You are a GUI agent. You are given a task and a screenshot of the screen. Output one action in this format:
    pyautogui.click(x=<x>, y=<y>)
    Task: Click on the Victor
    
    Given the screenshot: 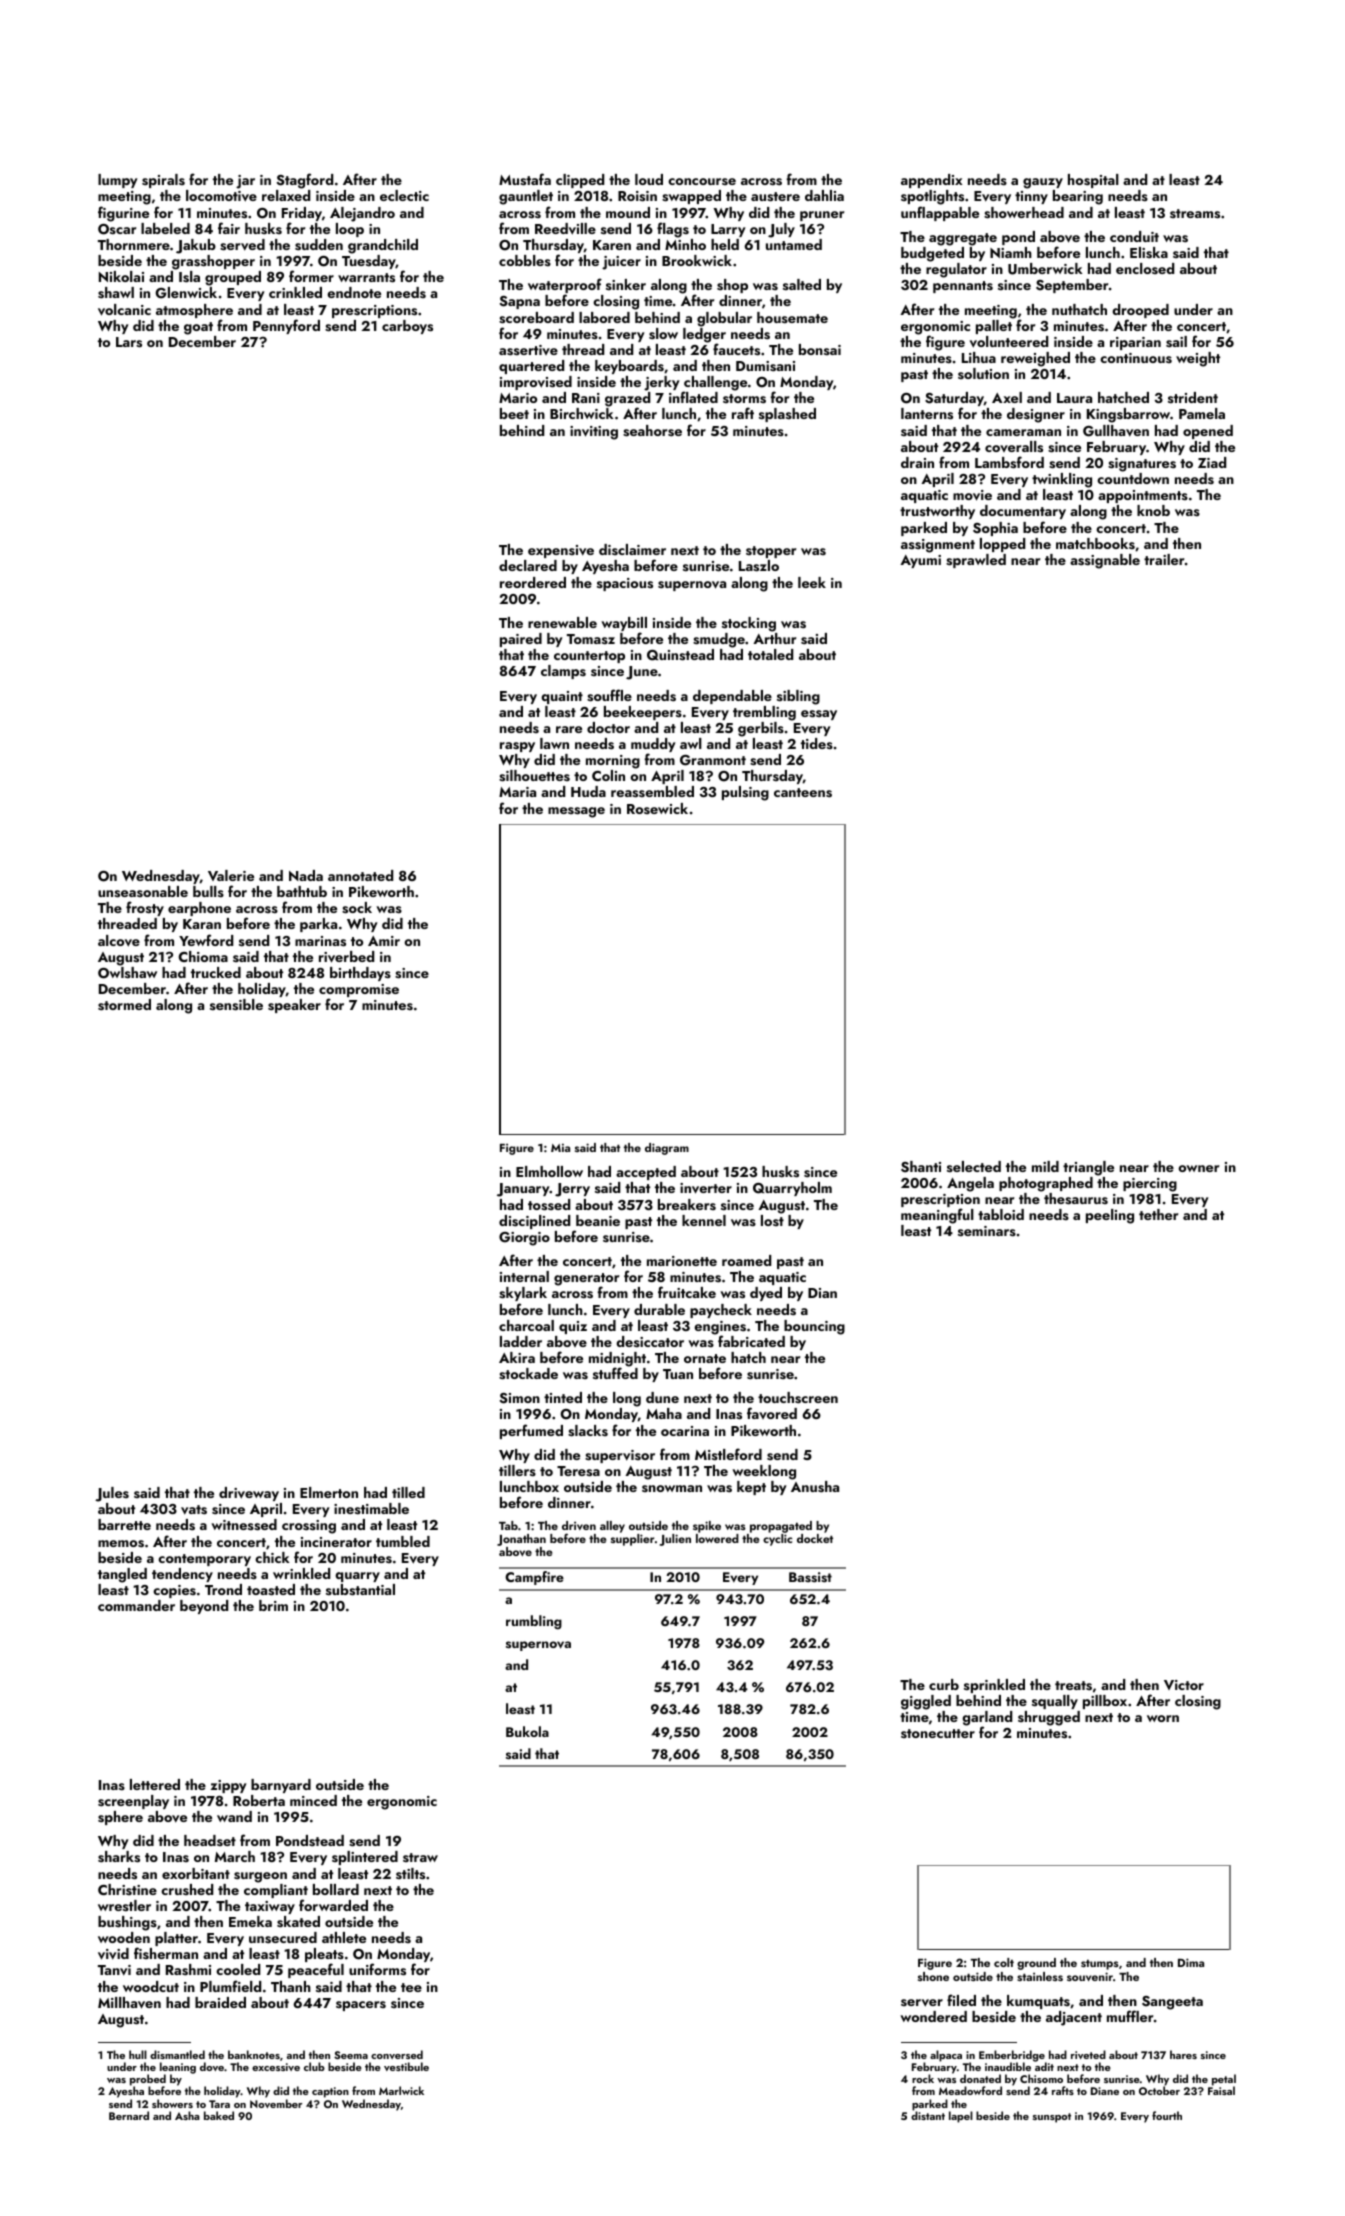 What is the action you would take?
    pyautogui.click(x=1184, y=1685)
